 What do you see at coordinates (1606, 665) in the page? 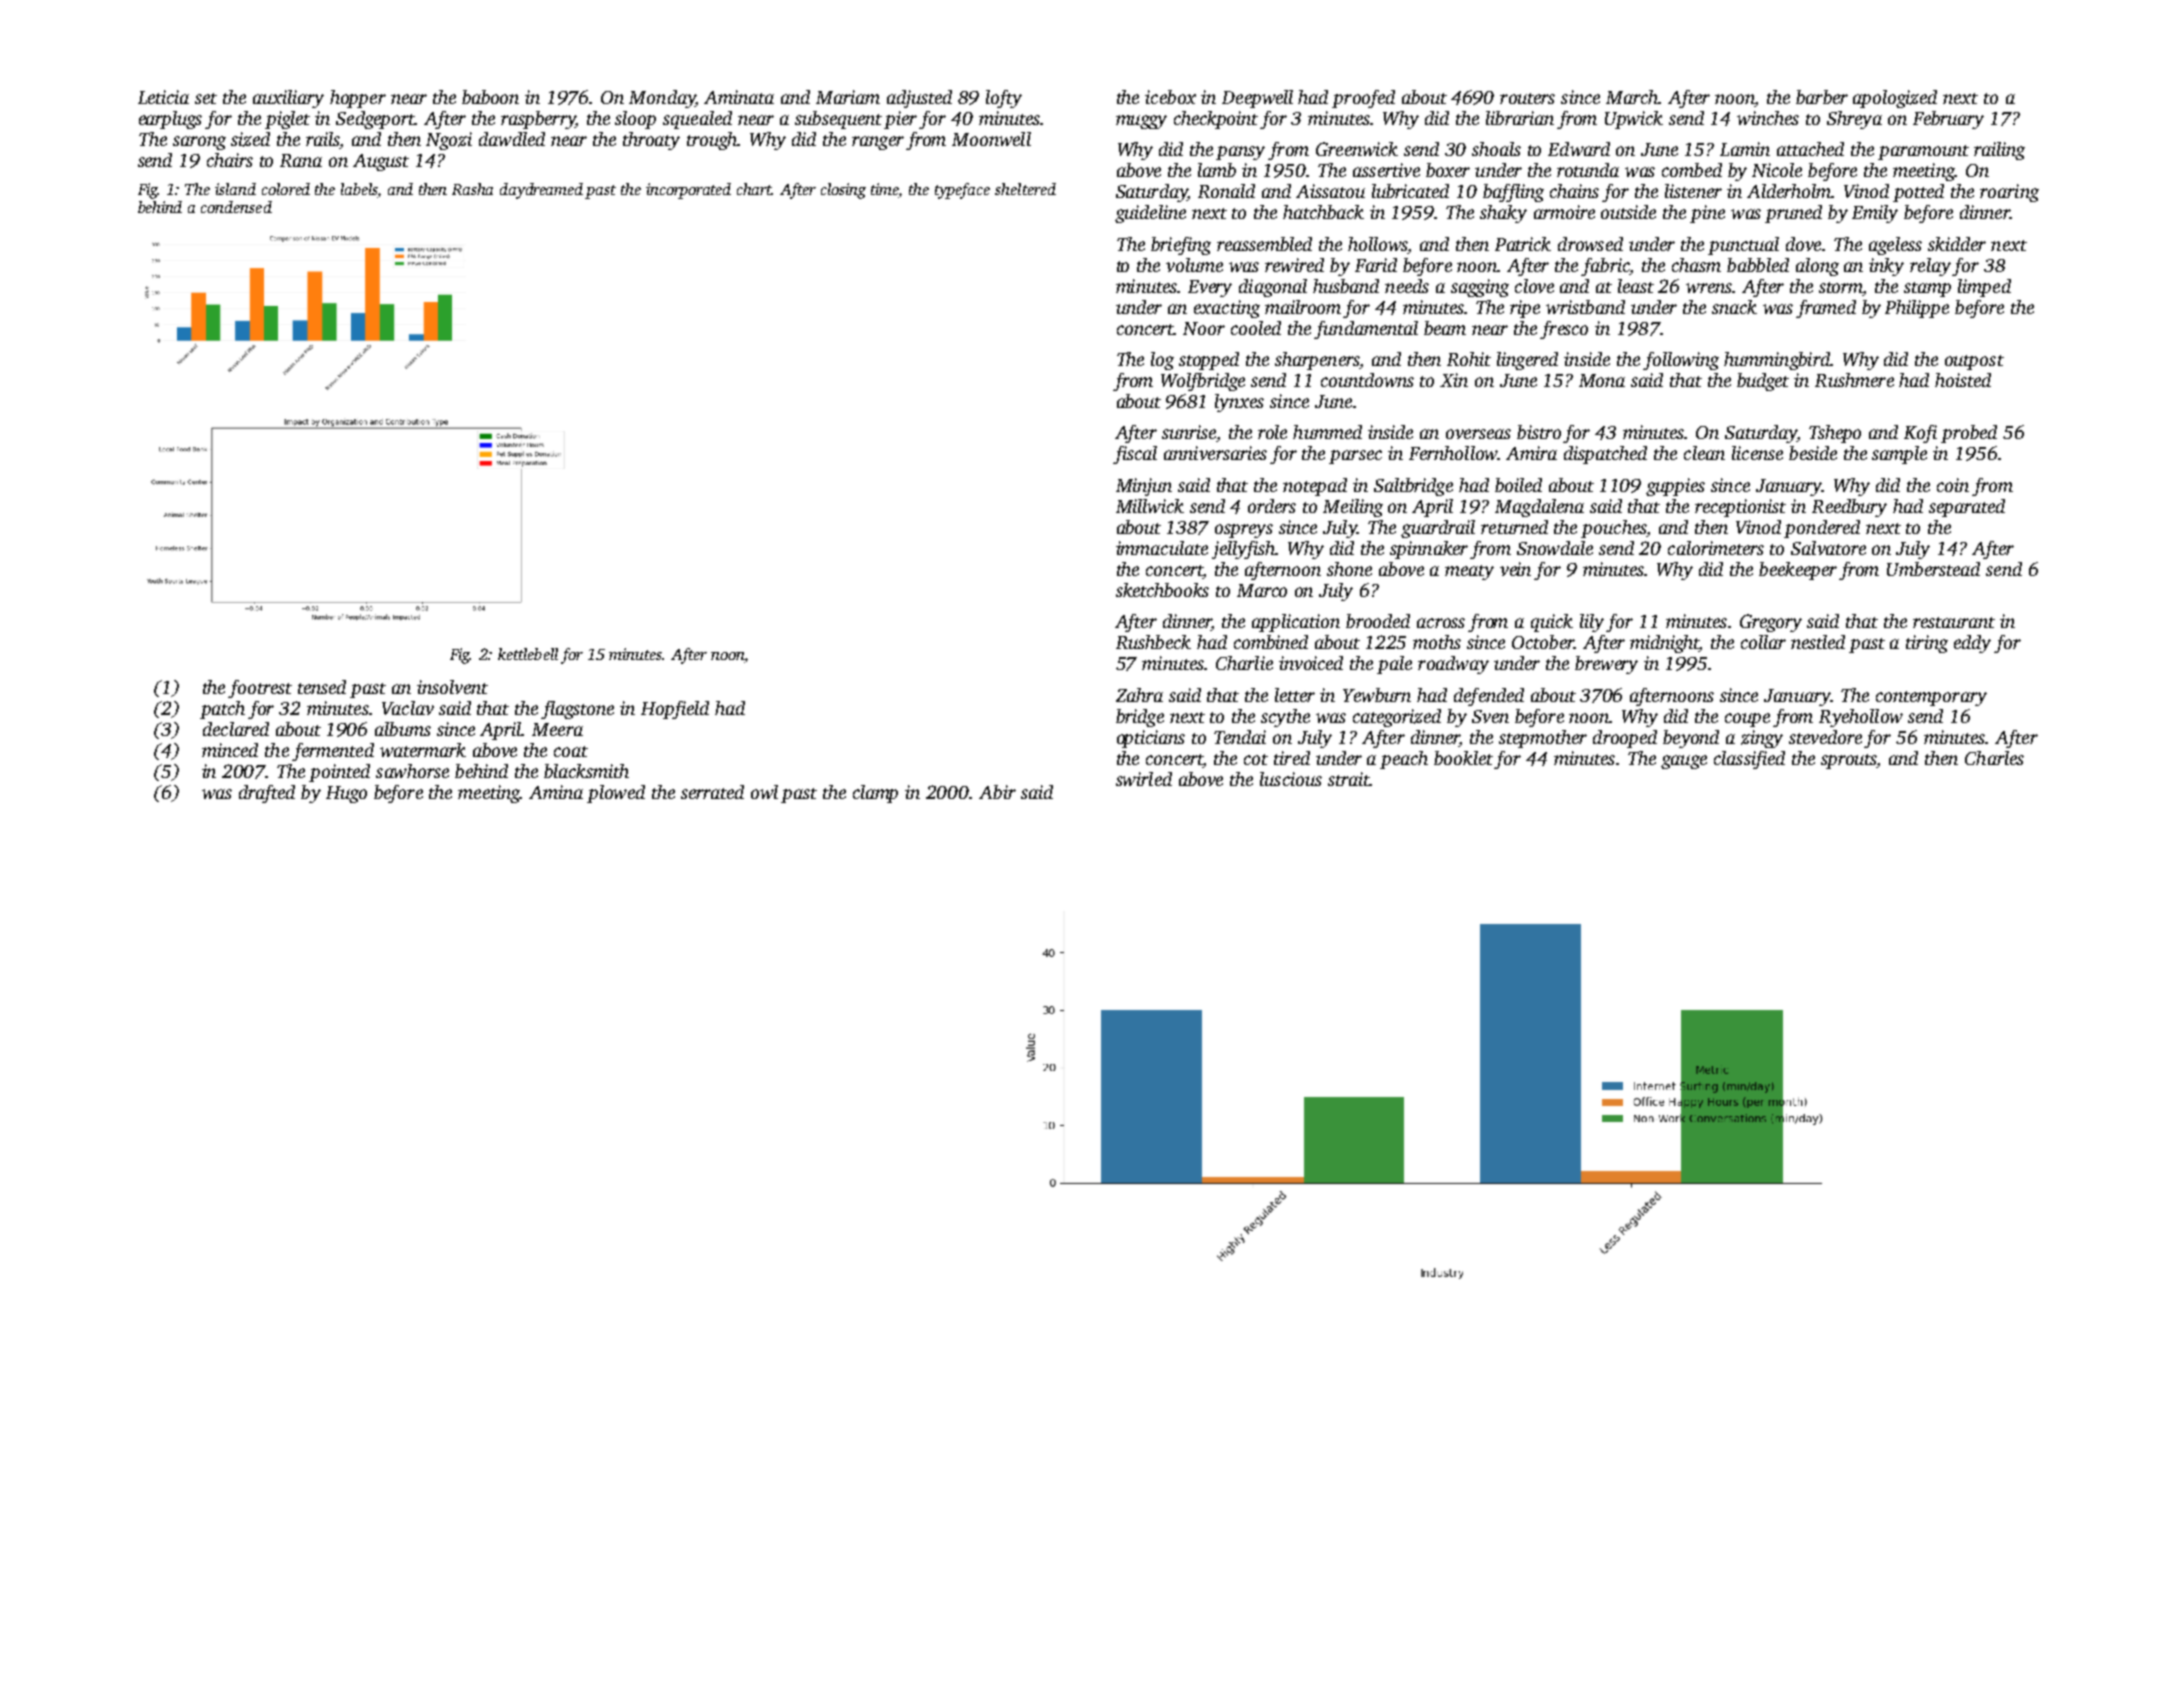
I see `brewery` at bounding box center [1606, 665].
